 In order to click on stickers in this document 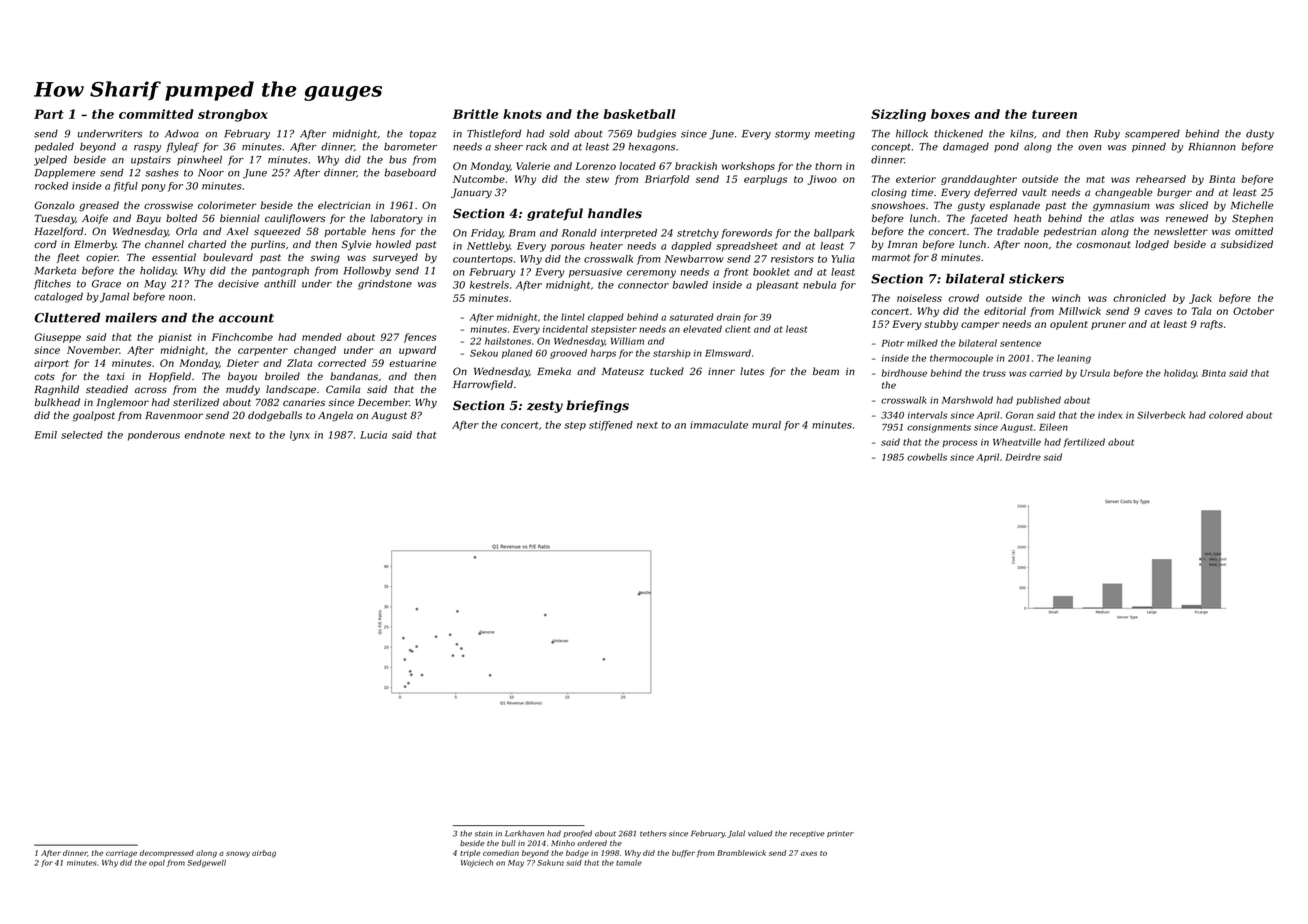, I will do `click(1036, 278)`.
